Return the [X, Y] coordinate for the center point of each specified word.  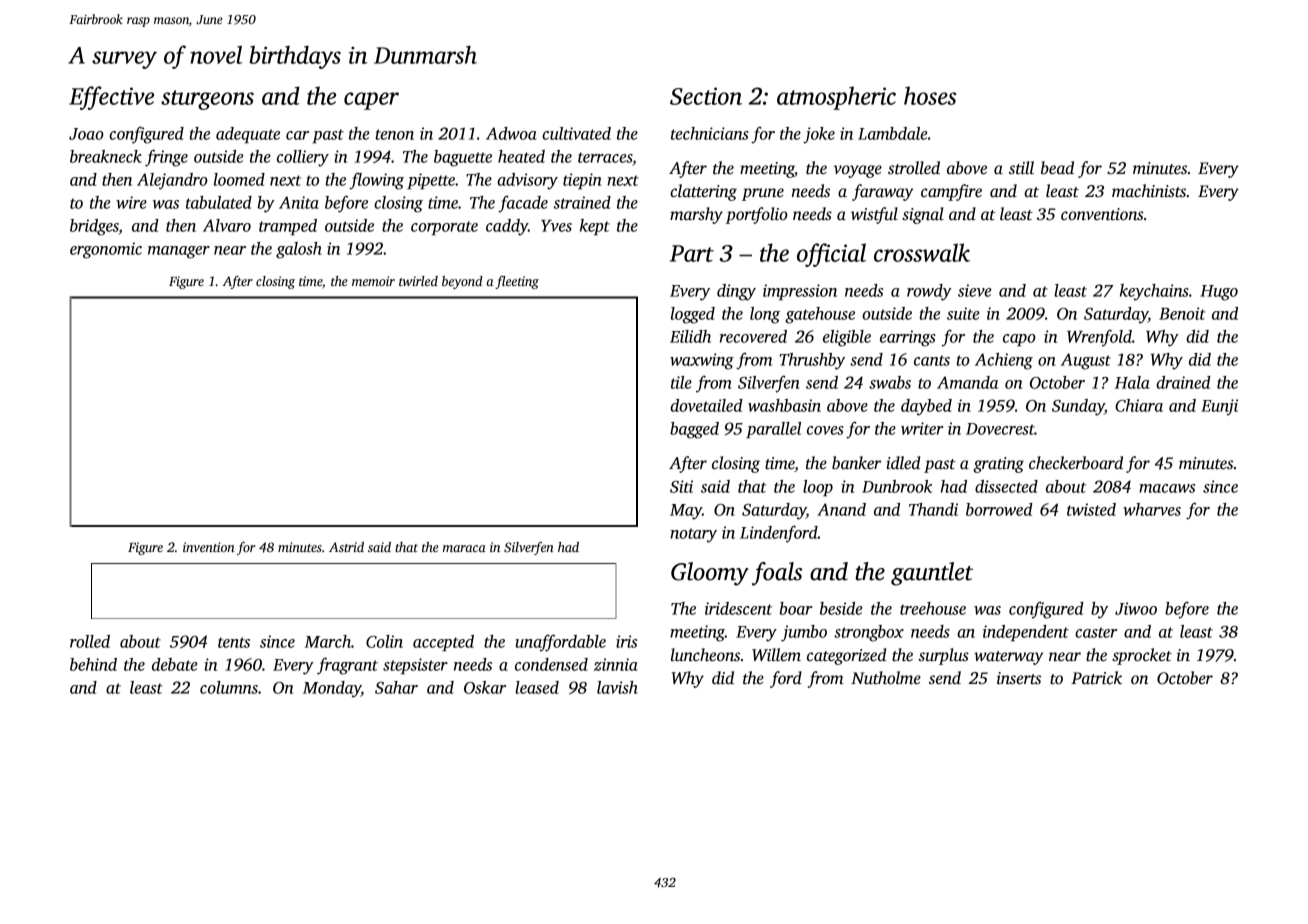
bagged [694, 430]
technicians [710, 133]
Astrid [346, 547]
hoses [930, 95]
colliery [303, 158]
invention [209, 547]
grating [998, 465]
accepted [443, 643]
